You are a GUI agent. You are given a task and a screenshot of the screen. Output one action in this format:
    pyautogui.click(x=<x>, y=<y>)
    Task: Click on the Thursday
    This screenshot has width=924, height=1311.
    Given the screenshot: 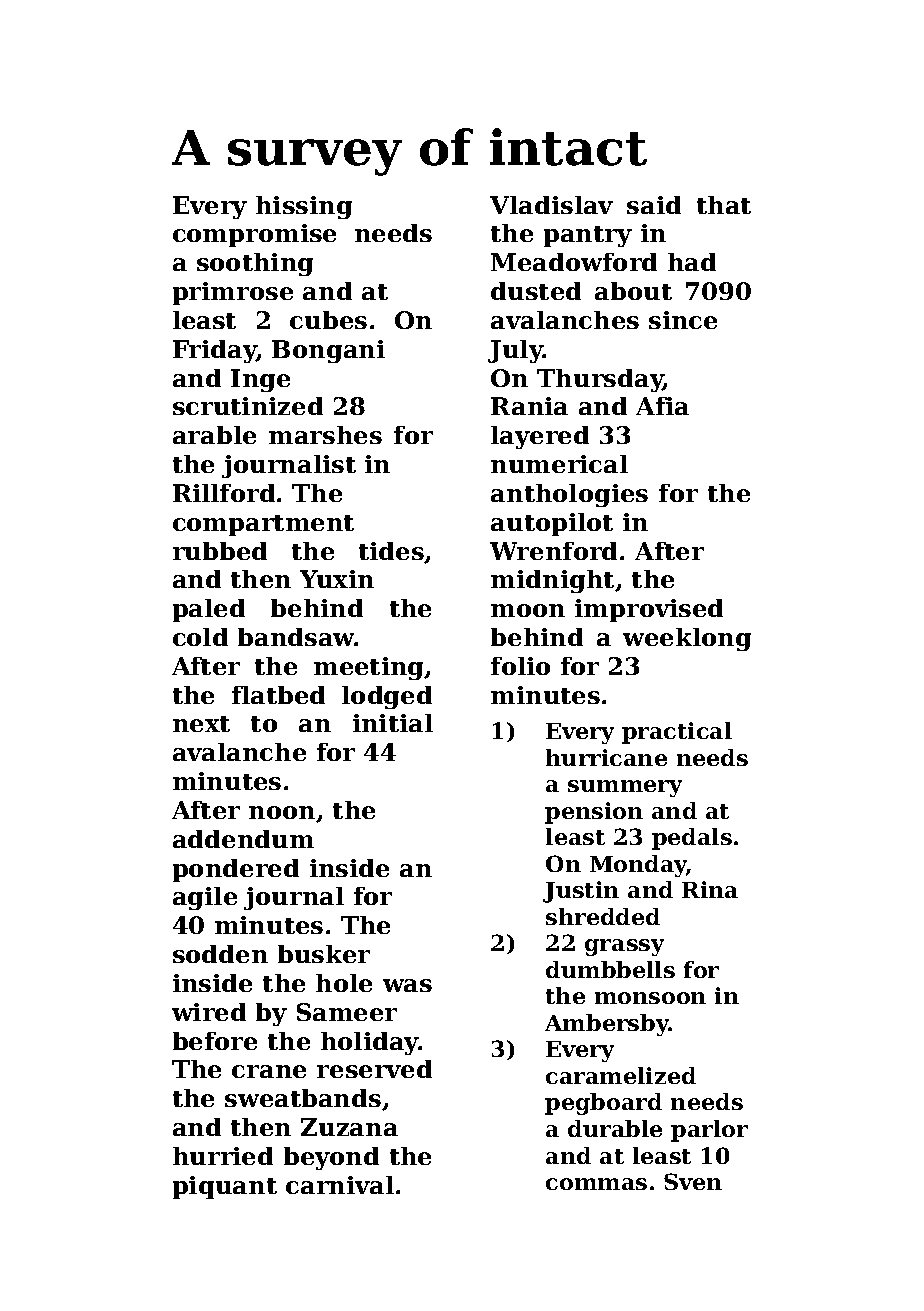 What is the action you would take?
    pyautogui.click(x=600, y=380)
